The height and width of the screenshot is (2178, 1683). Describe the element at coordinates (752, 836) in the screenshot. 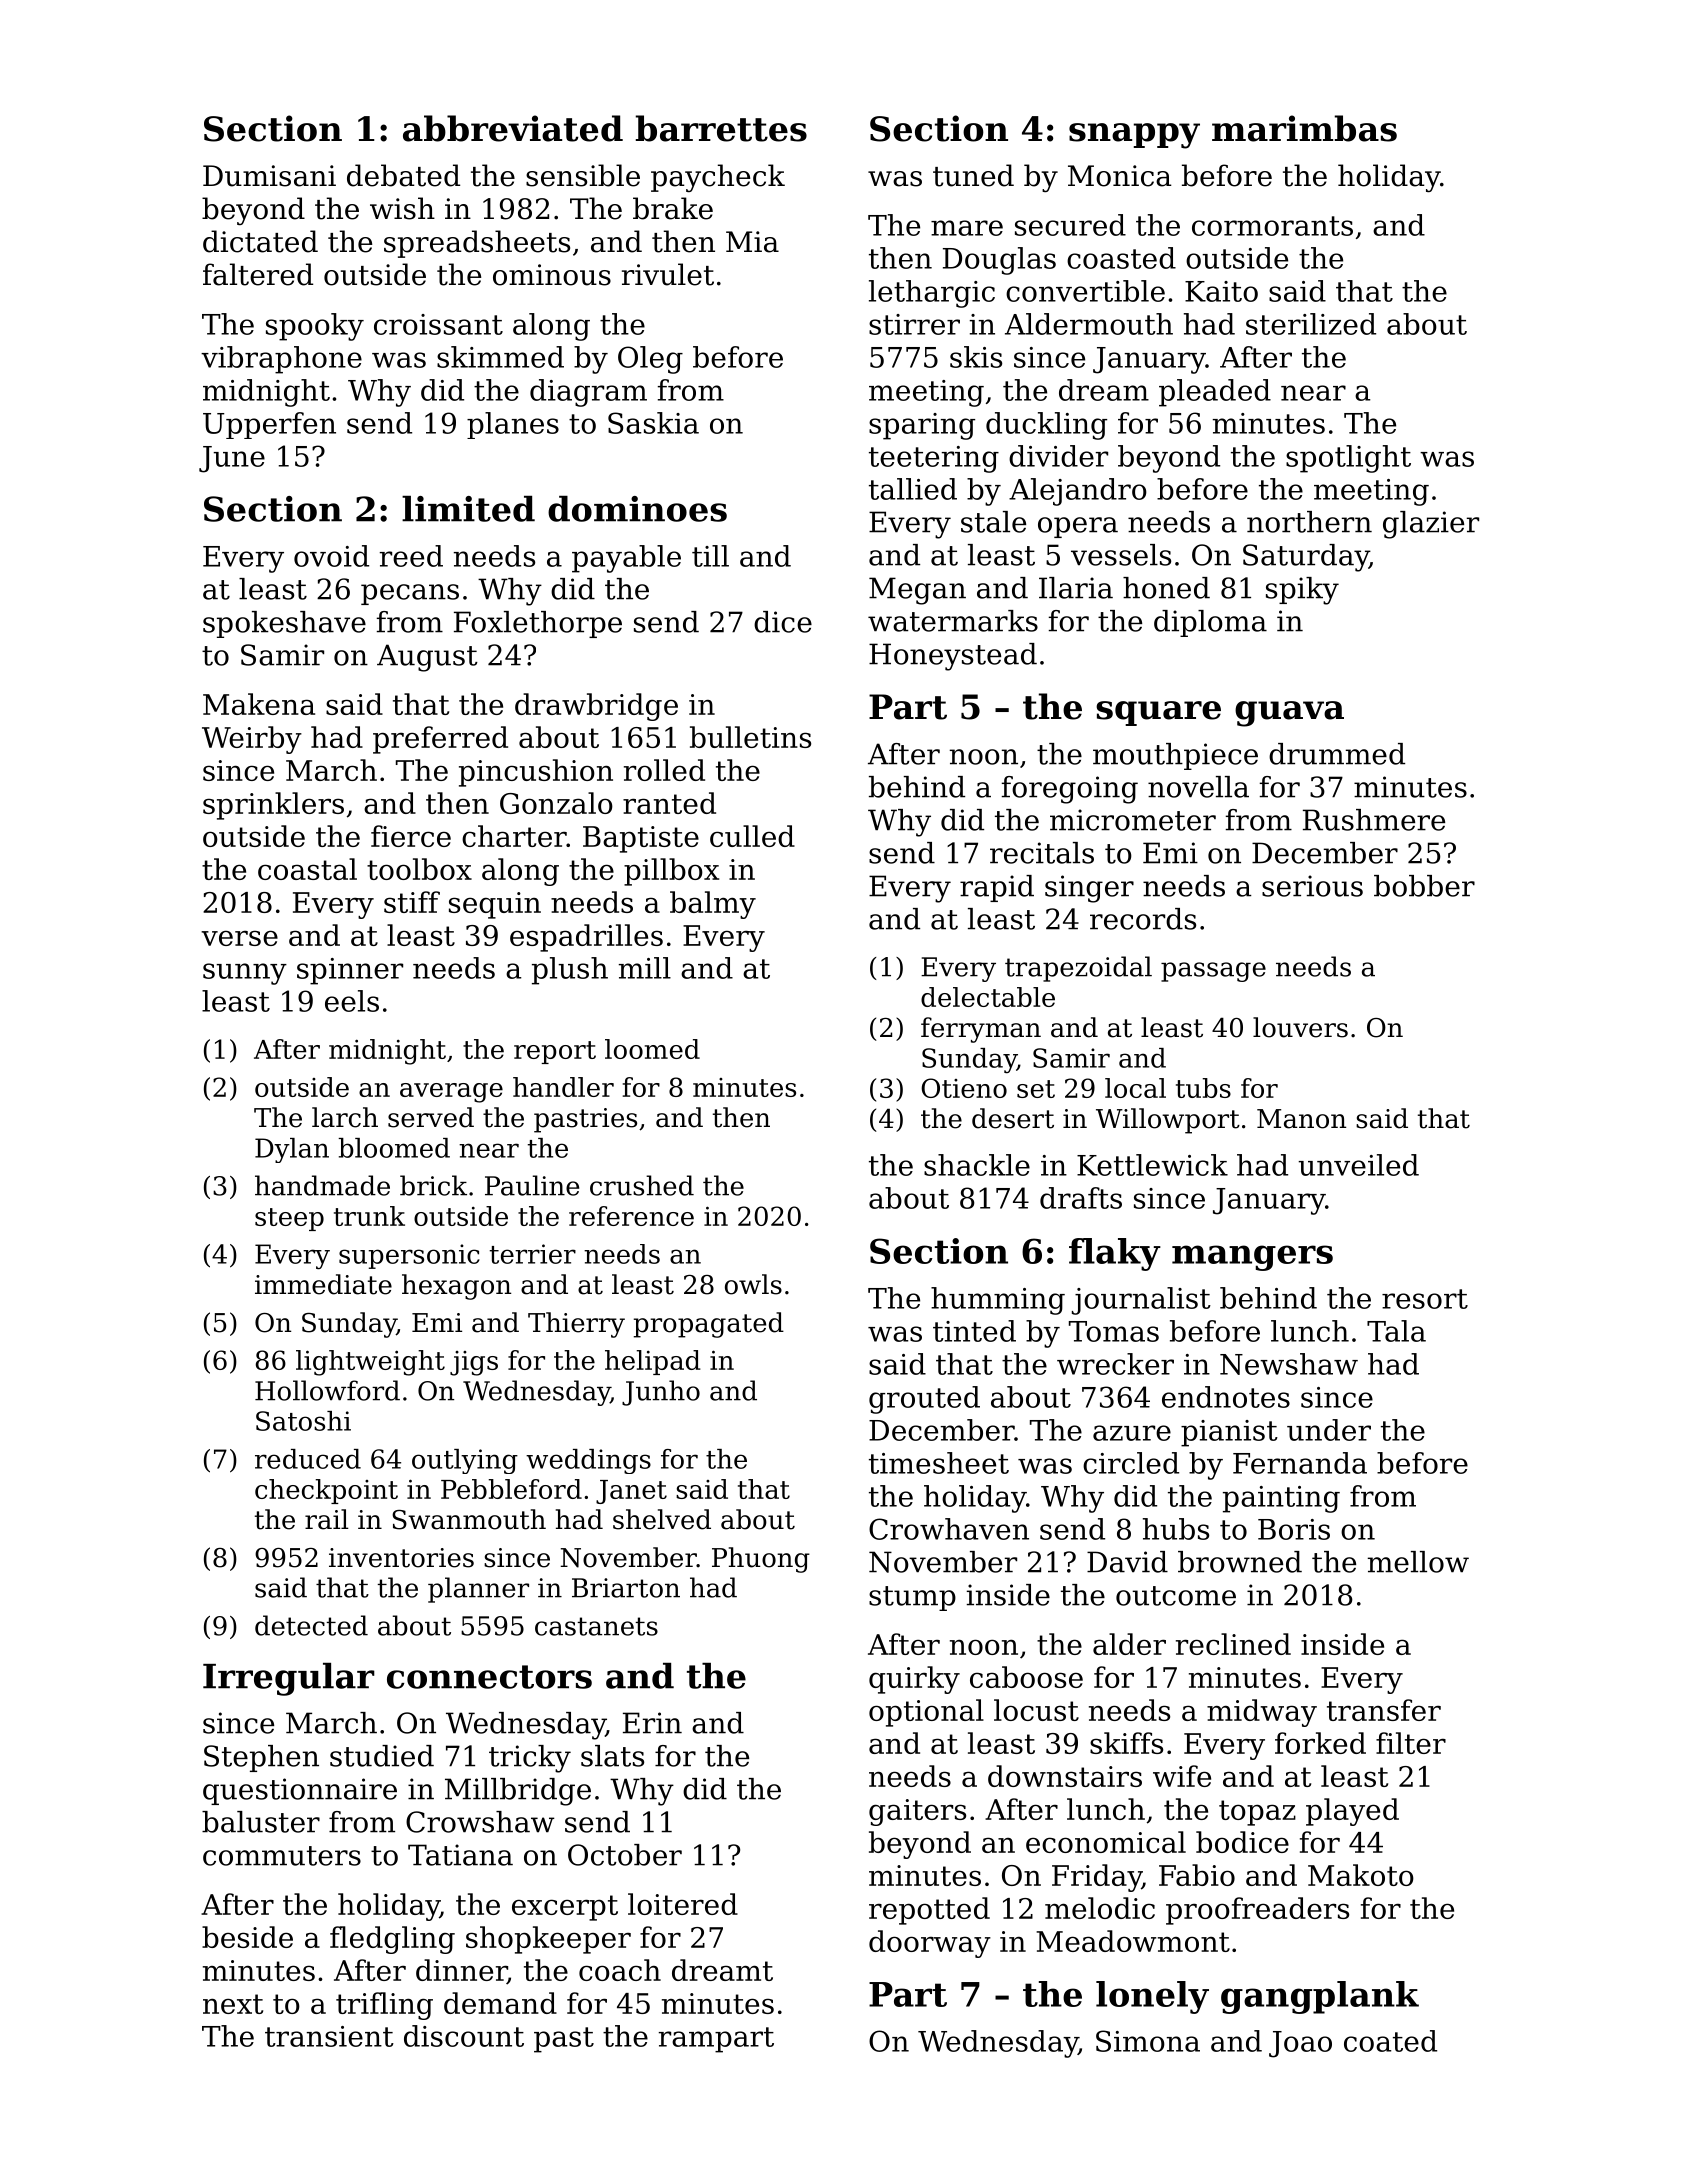

I see `culled` at that location.
